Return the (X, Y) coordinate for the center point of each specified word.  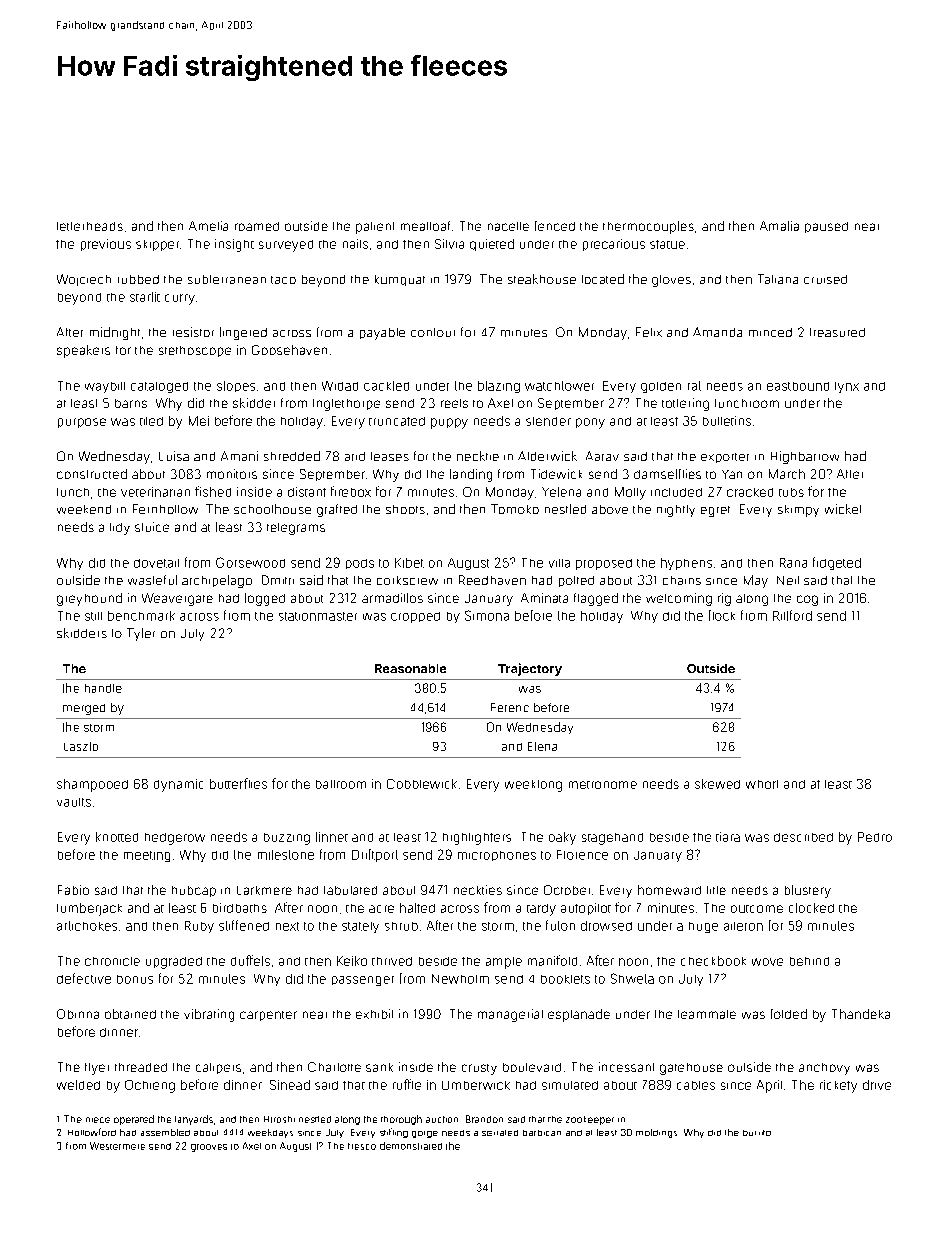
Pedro (875, 837)
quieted (492, 245)
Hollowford (92, 1132)
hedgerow (175, 839)
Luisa (174, 456)
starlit (145, 297)
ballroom (341, 784)
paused (826, 227)
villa (559, 563)
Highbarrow (805, 457)
